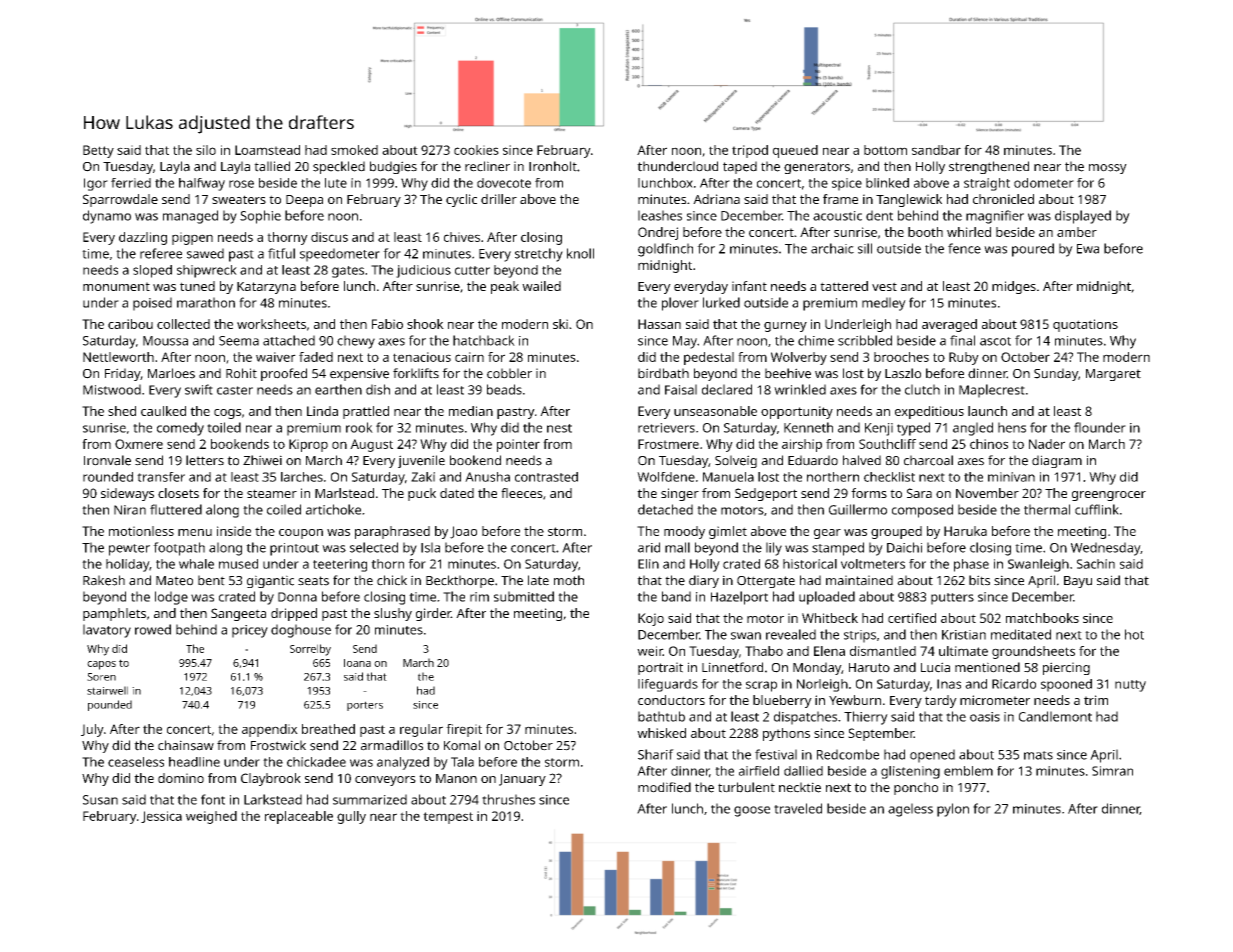 The width and height of the screenshot is (1233, 952). Describe the element at coordinates (206, 150) in the screenshot. I see `silo` at that location.
